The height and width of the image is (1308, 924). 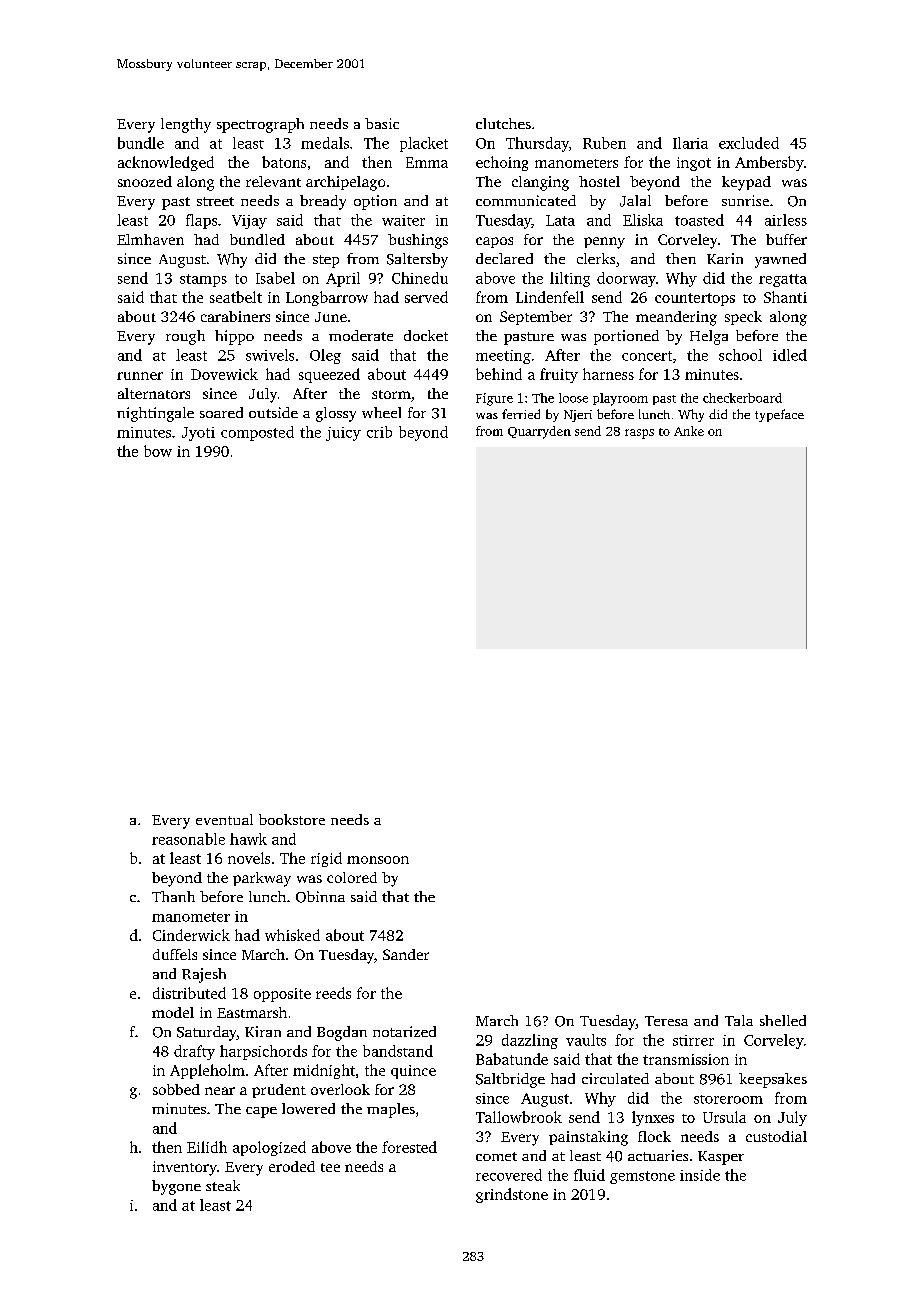 What do you see at coordinates (140, 376) in the image?
I see `runner` at bounding box center [140, 376].
